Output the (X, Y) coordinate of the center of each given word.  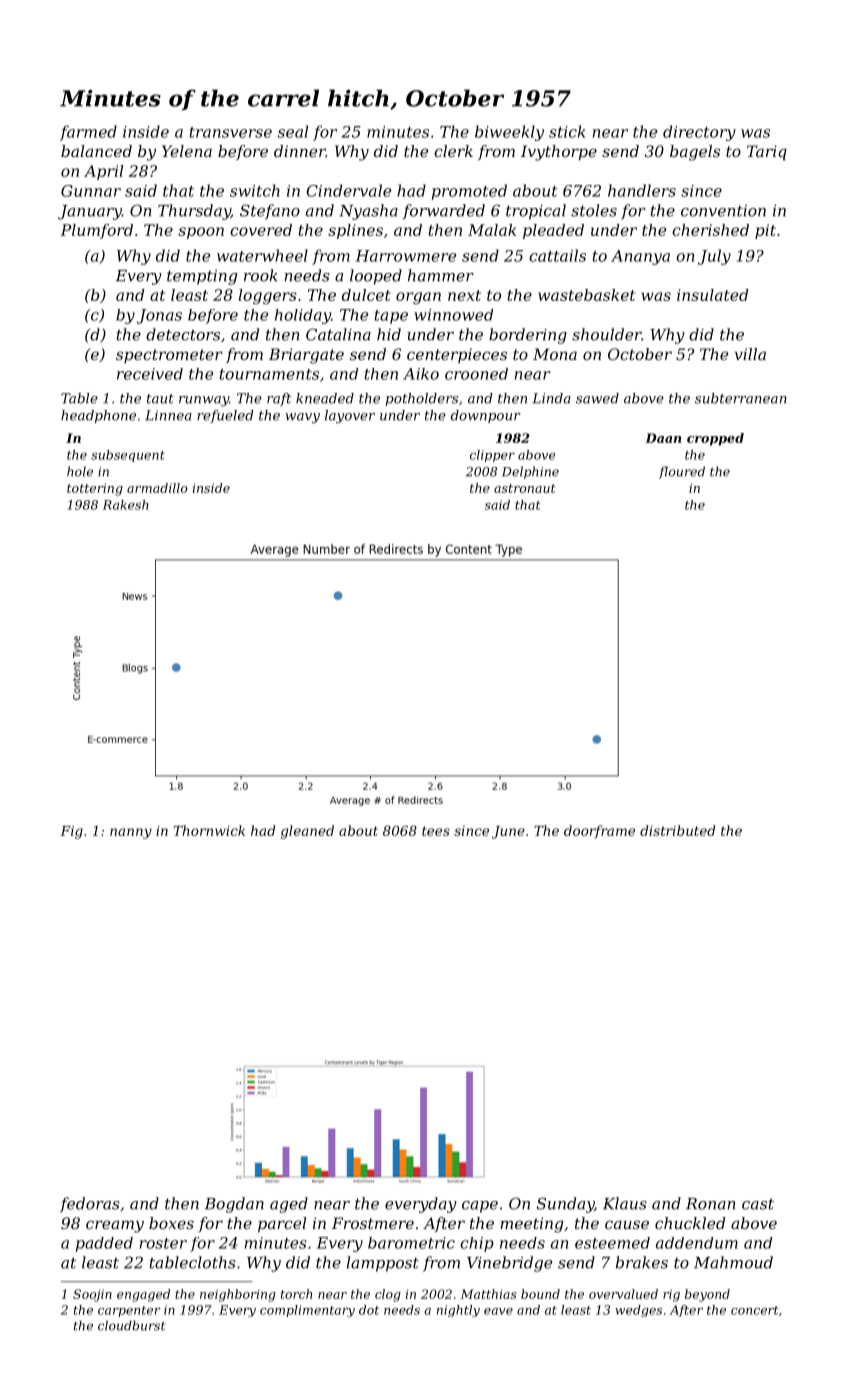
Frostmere (373, 1223)
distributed (677, 830)
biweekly (509, 133)
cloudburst (131, 1325)
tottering (95, 489)
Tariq (767, 153)
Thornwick (209, 830)
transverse (231, 132)
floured (682, 472)
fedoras (90, 1205)
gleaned (307, 832)
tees (436, 831)
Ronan (710, 1204)
